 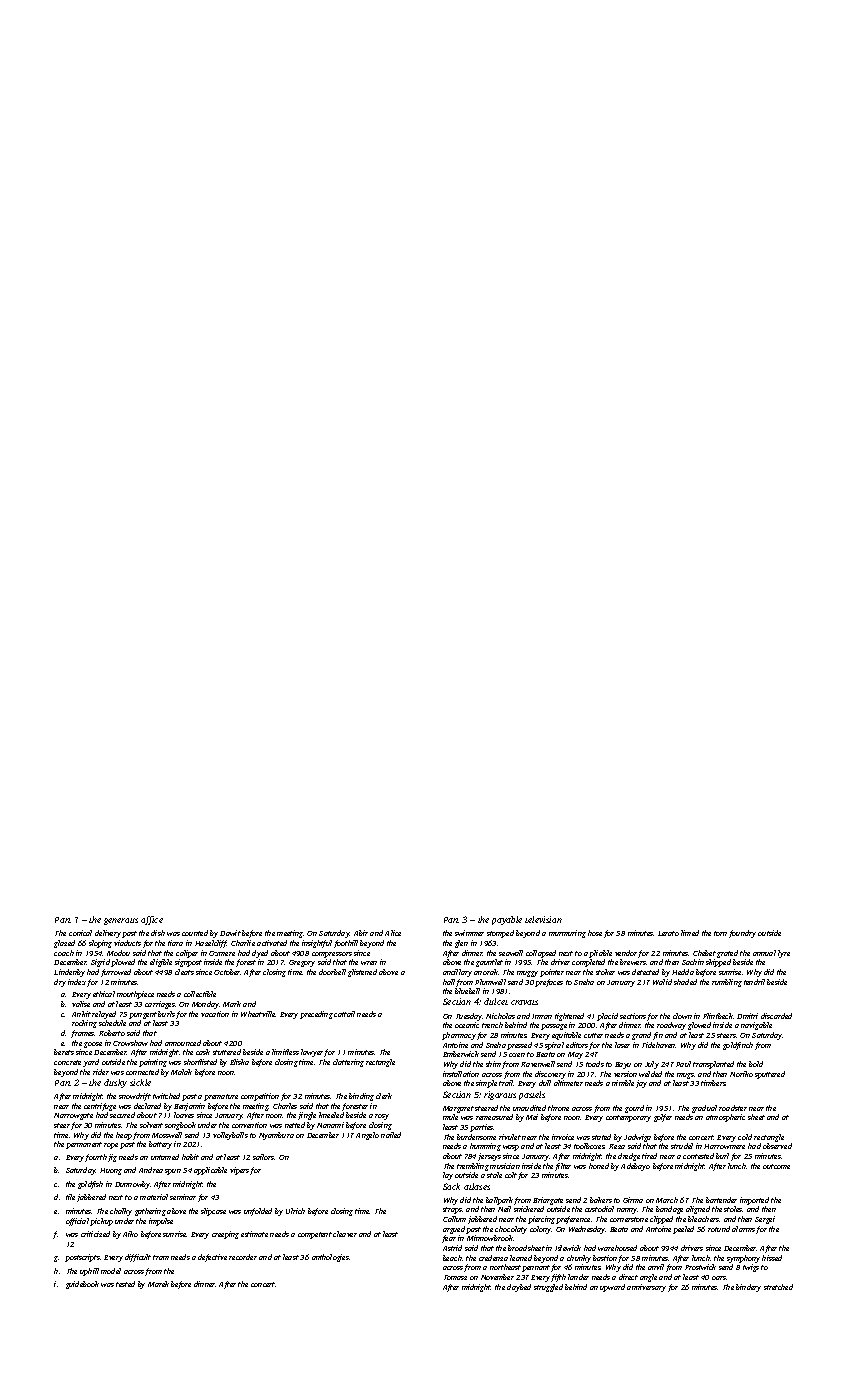 What do you see at coordinates (507, 920) in the screenshot?
I see `payable` at bounding box center [507, 920].
